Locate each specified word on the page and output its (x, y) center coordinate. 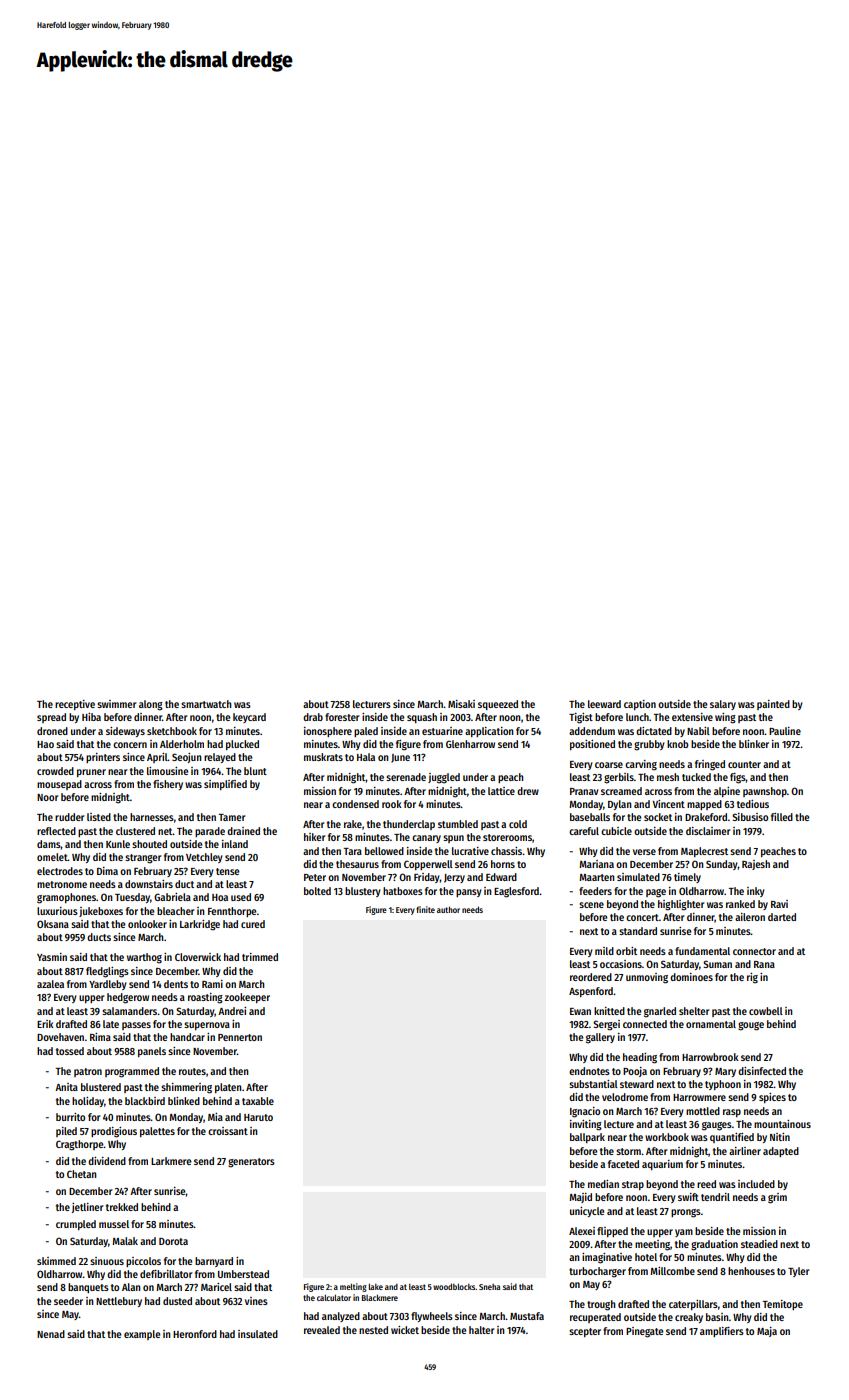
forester (342, 717)
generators (251, 1163)
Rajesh (756, 865)
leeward (604, 704)
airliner (745, 1151)
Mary (725, 1072)
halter (482, 1330)
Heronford (195, 1334)
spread (51, 718)
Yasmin (52, 957)
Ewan (580, 1011)
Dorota (173, 1241)
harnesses (152, 817)
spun (453, 839)
